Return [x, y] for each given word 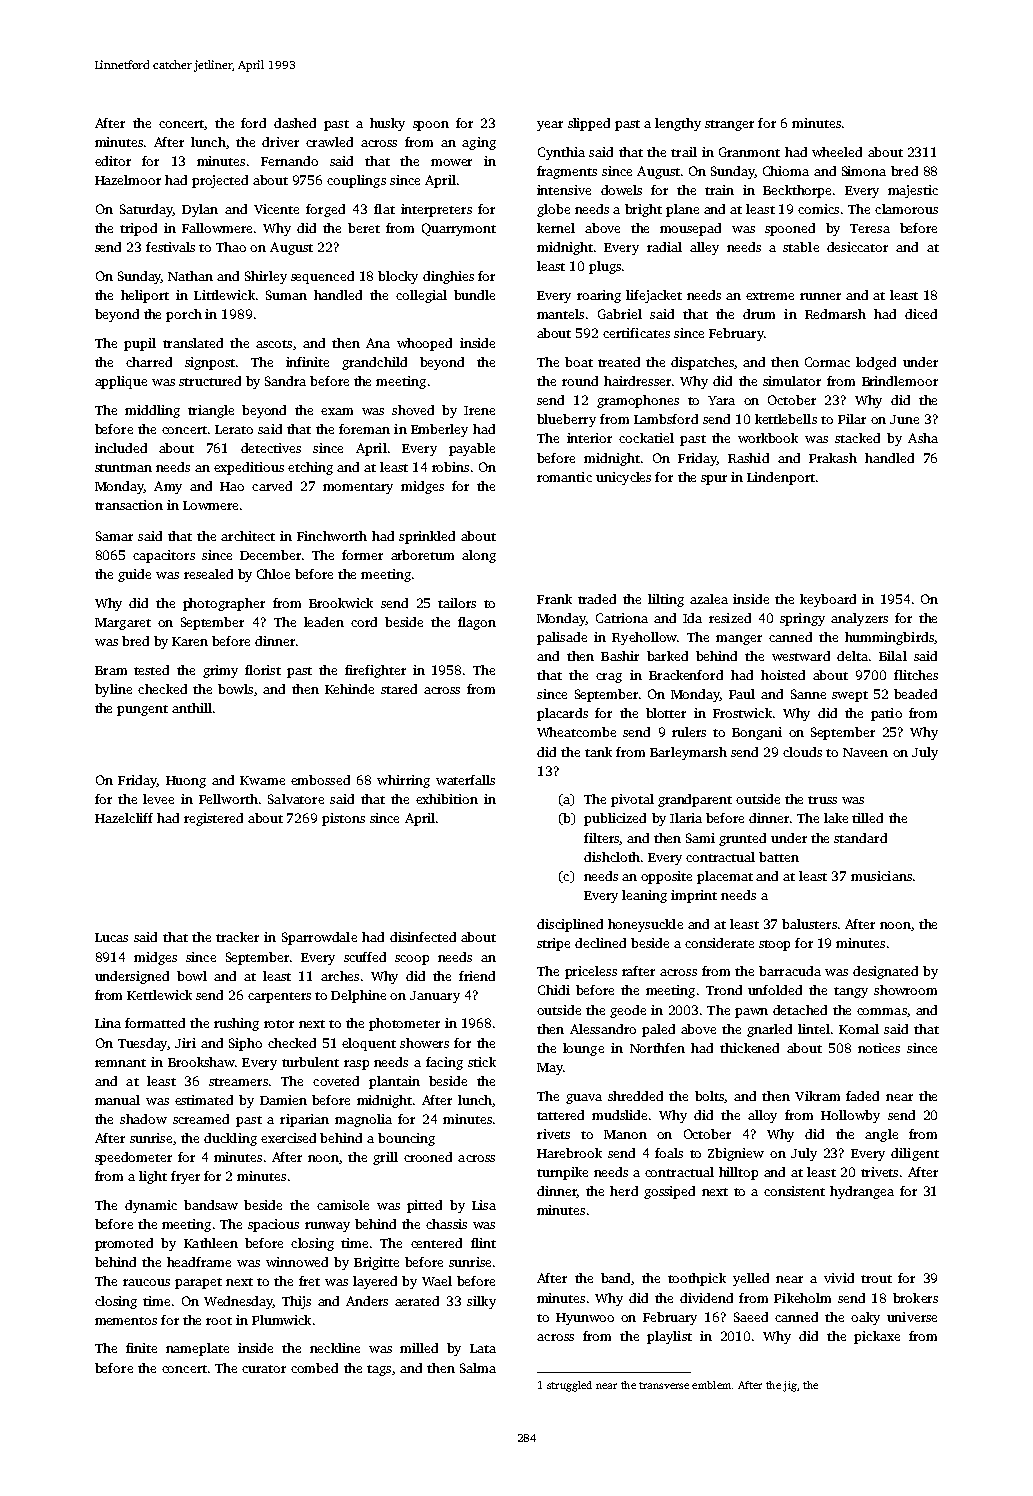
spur [714, 480]
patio [886, 714]
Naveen [865, 752]
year [550, 126]
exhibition [447, 799]
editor [113, 161]
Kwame [262, 780]
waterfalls [465, 780]
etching [310, 468]
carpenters [279, 997]
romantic [564, 477]
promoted [124, 1244]
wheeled [837, 152]
